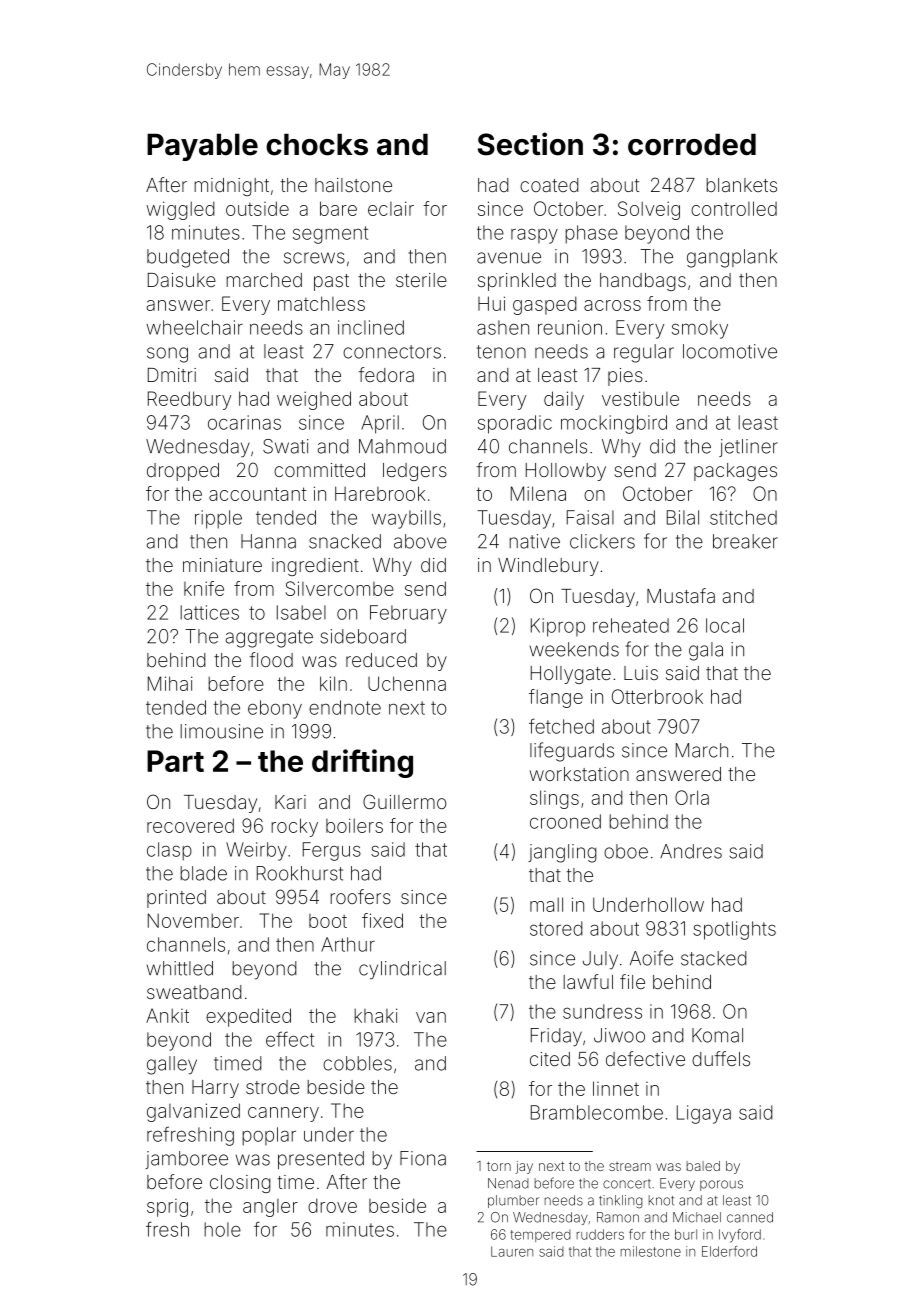 The height and width of the screenshot is (1314, 924). Describe the element at coordinates (730, 351) in the screenshot. I see `locomotive` at that location.
